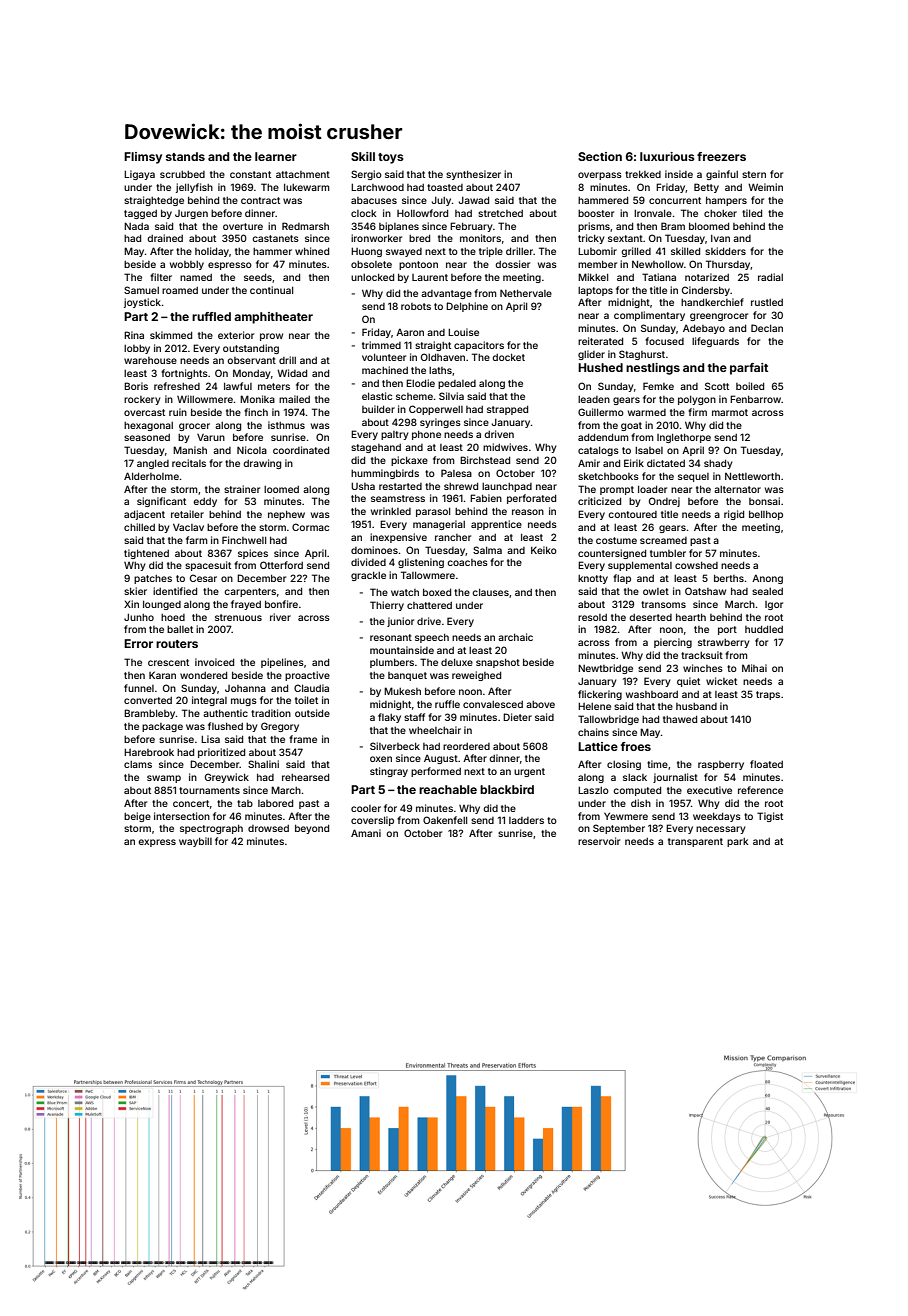  What do you see at coordinates (667, 156) in the screenshot?
I see `luxurious` at bounding box center [667, 156].
